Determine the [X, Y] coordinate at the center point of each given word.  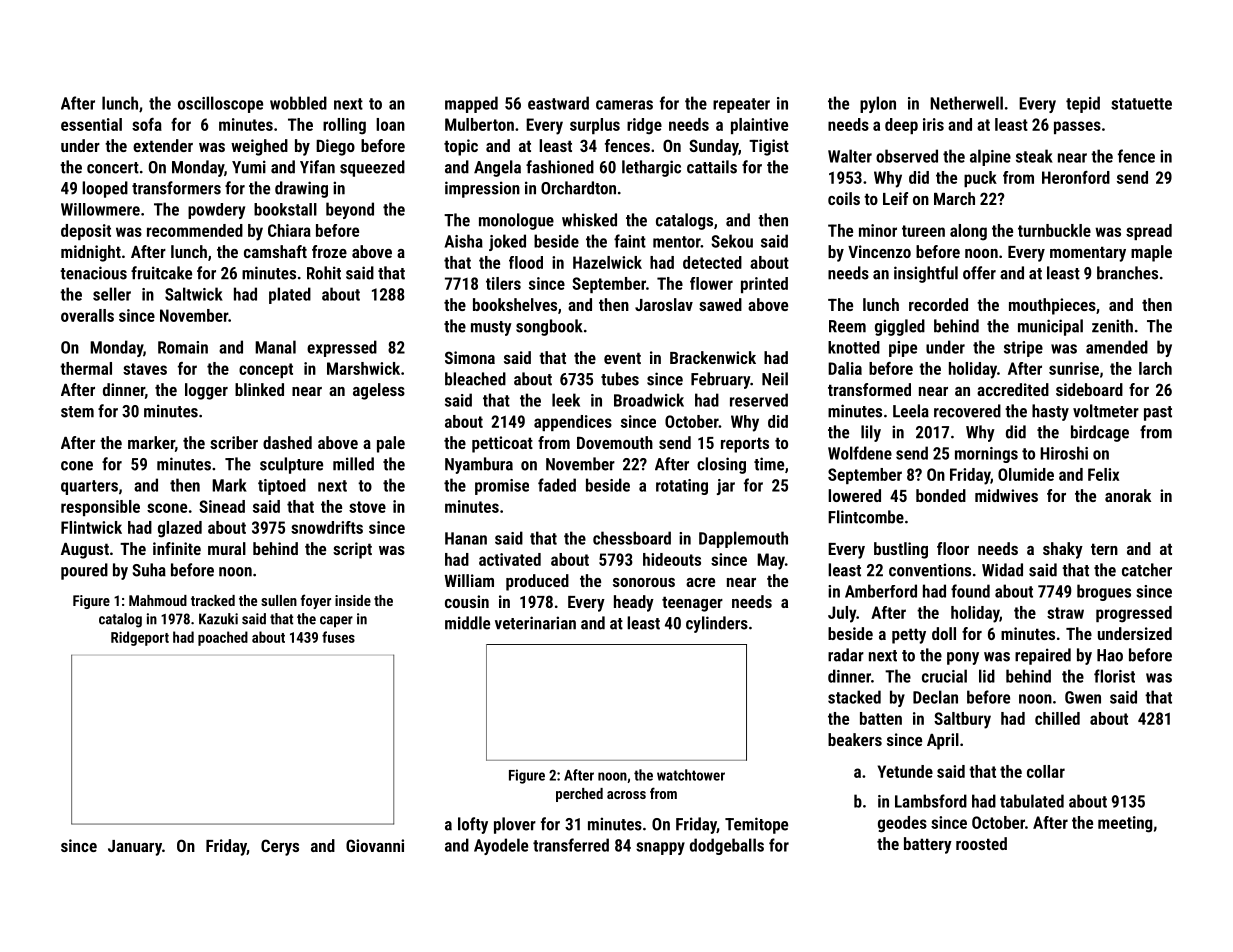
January [135, 848]
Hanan [466, 538]
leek [566, 400]
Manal [275, 347]
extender [163, 145]
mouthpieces [1052, 306]
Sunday [713, 147]
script [352, 550]
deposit [86, 232]
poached [223, 638]
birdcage [1100, 433]
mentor [677, 242]
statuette [1141, 104]
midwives [1006, 495]
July [842, 614]
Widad [1002, 570]
